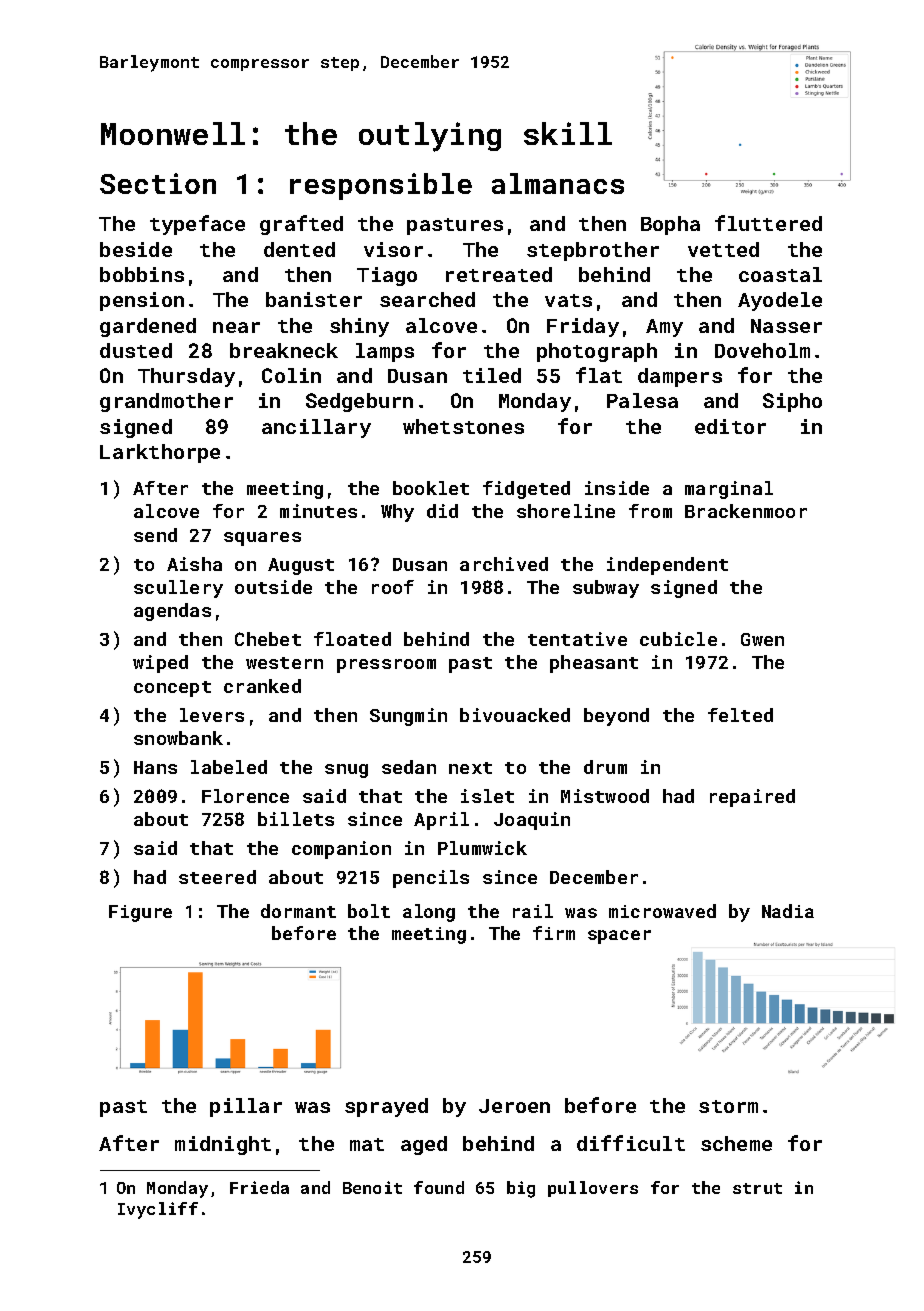  I want to click on microwaved, so click(662, 911).
